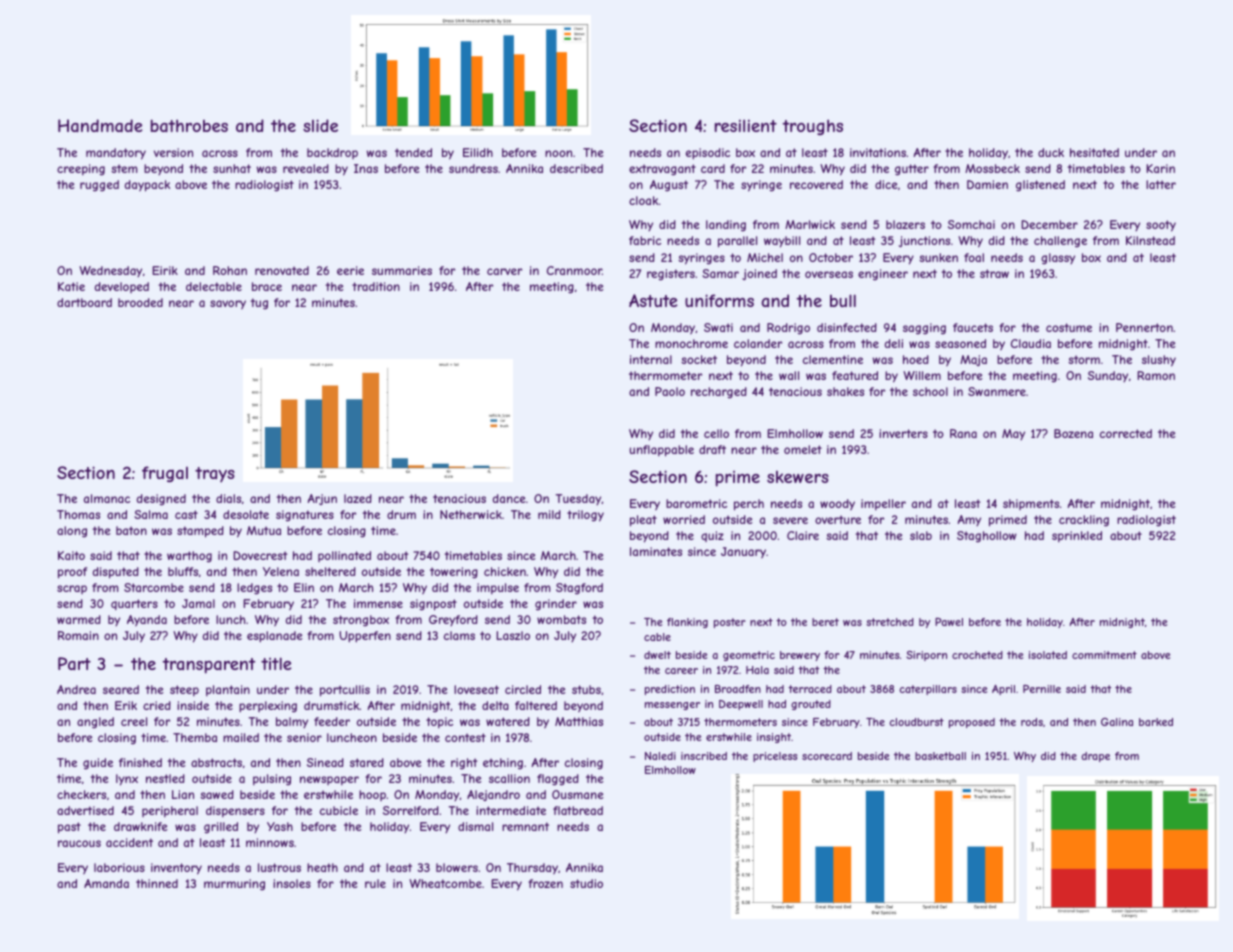 This image has width=1233, height=952. I want to click on faltered, so click(536, 705).
